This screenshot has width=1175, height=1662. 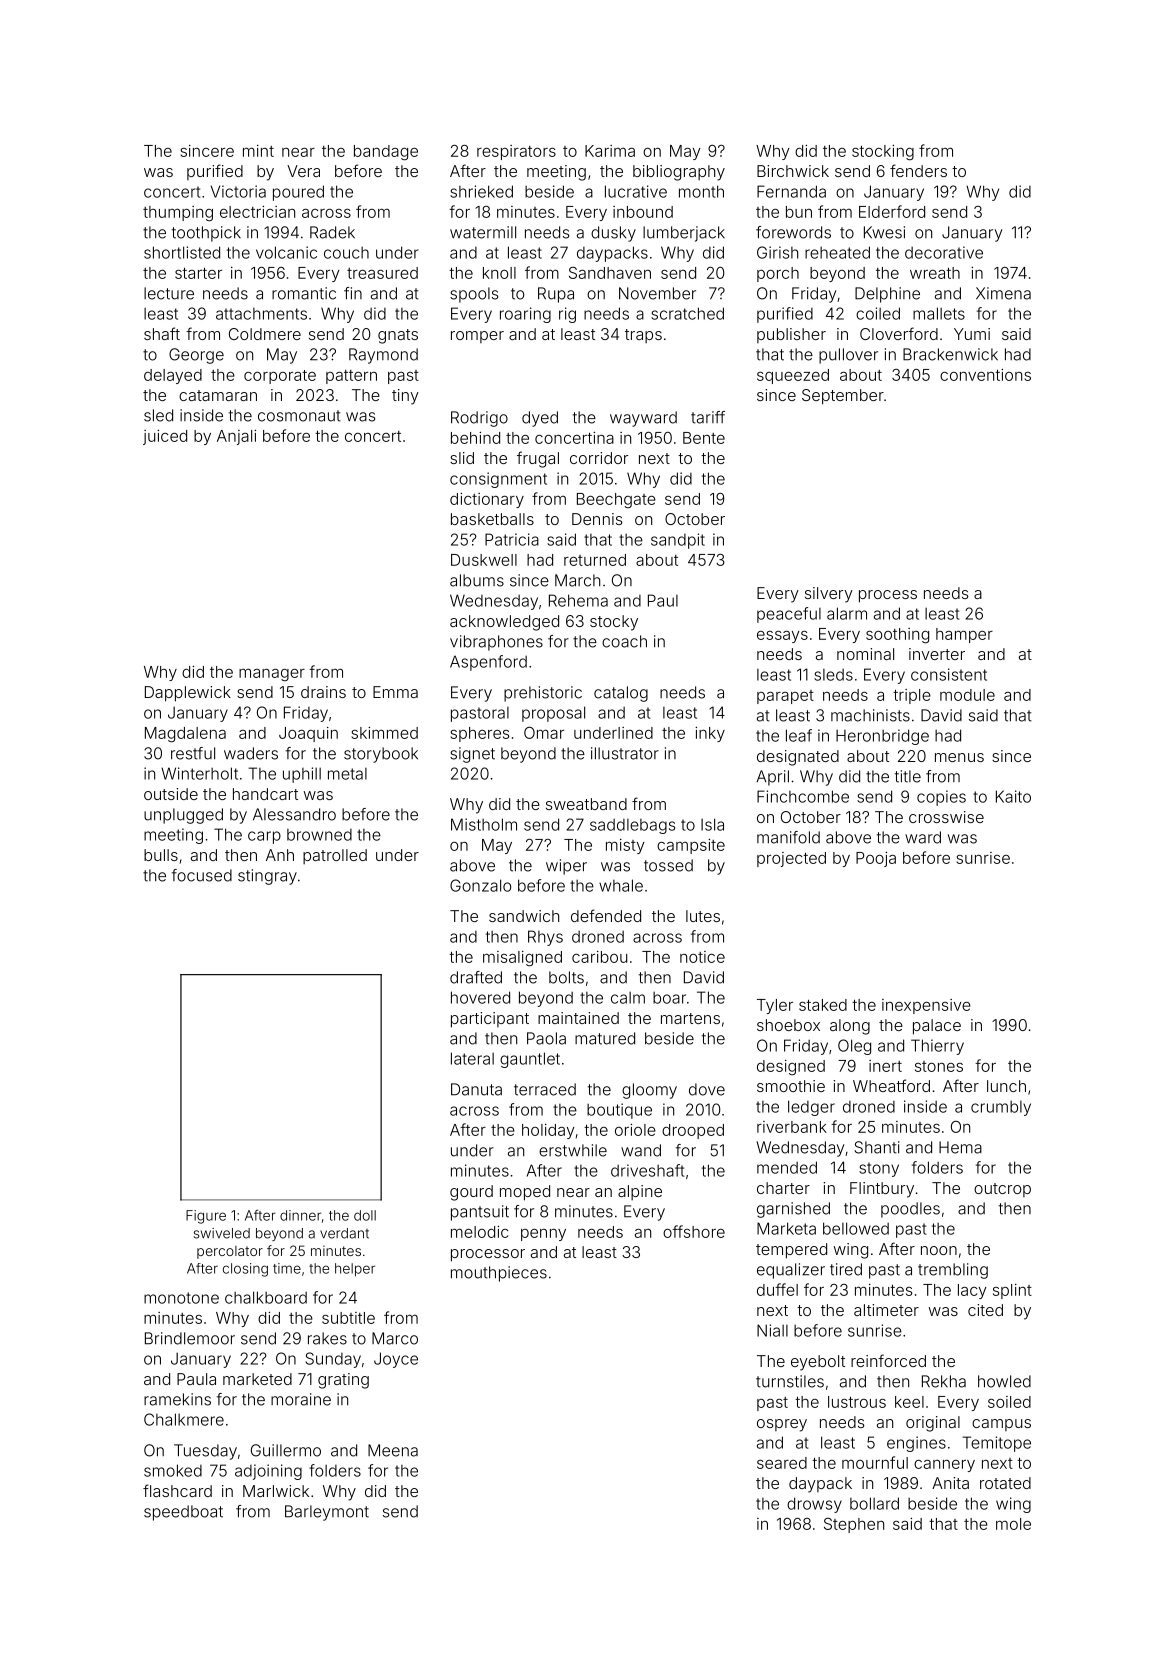 What do you see at coordinates (556, 295) in the screenshot?
I see `Rupa` at bounding box center [556, 295].
